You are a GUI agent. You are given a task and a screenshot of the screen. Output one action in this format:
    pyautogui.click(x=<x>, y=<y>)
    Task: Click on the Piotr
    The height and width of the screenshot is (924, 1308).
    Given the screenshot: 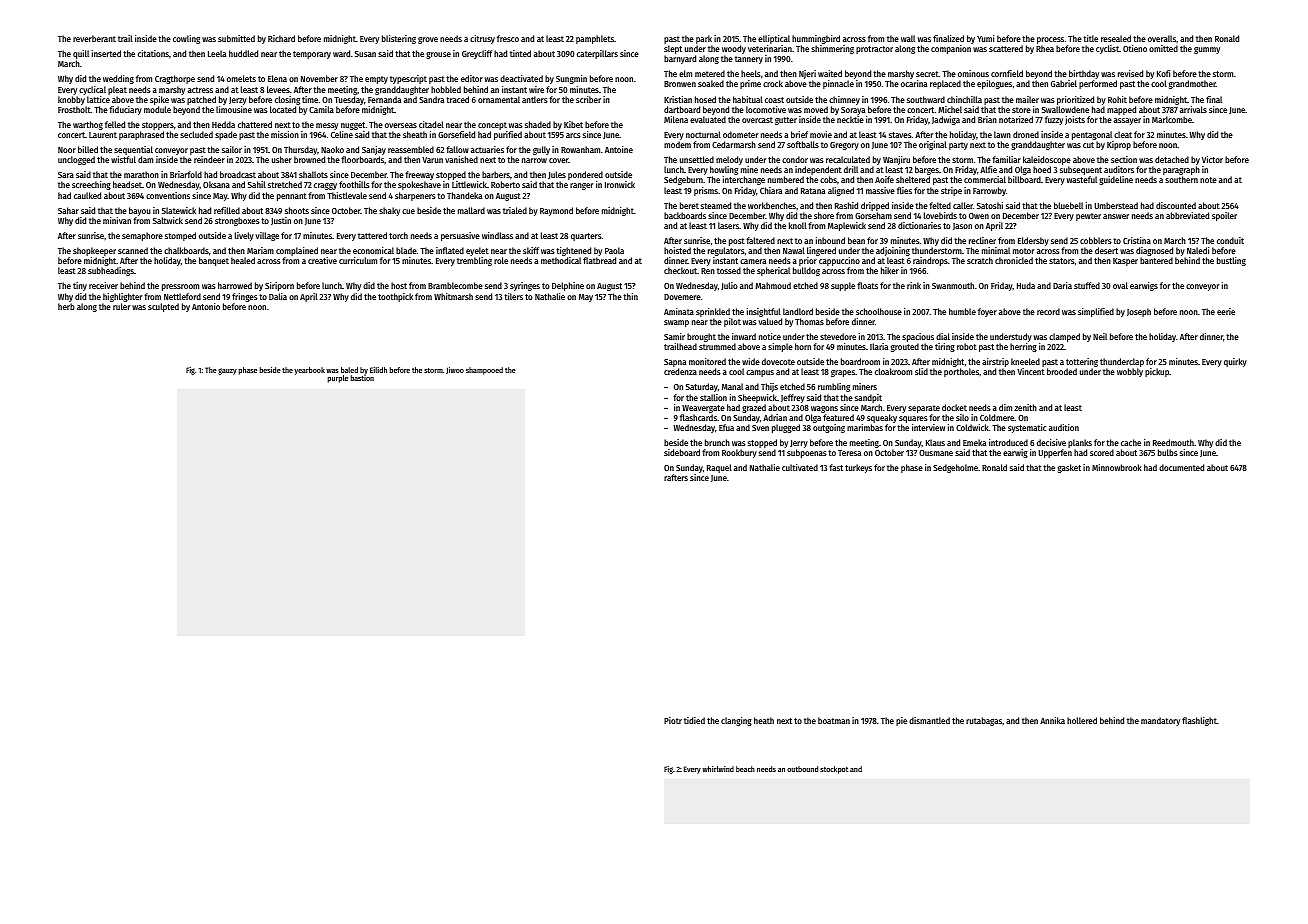 What is the action you would take?
    pyautogui.click(x=673, y=720)
